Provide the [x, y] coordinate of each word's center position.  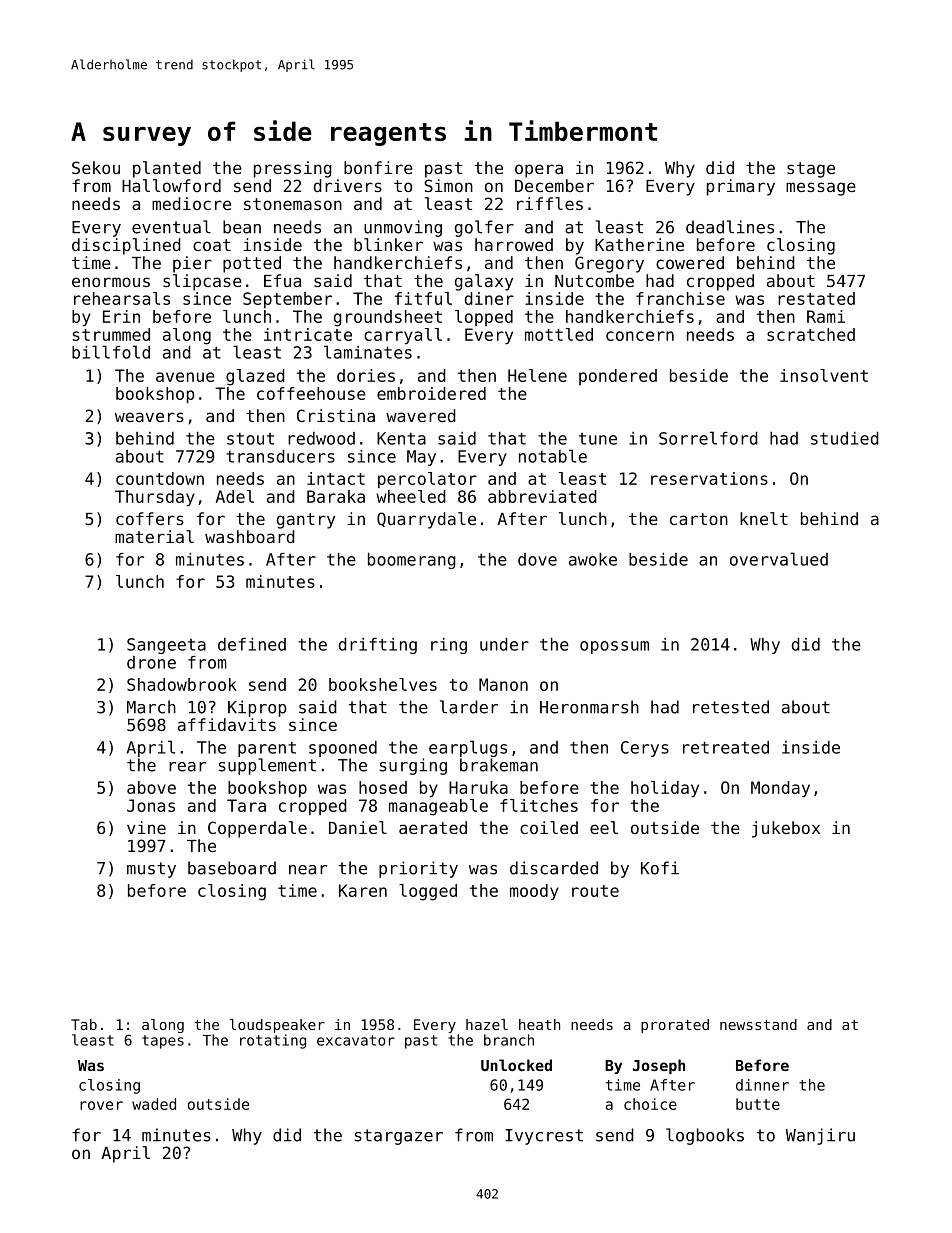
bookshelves [383, 684]
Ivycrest [544, 1137]
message [821, 189]
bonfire [378, 167]
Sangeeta [166, 646]
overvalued [779, 559]
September [287, 300]
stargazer [398, 1137]
